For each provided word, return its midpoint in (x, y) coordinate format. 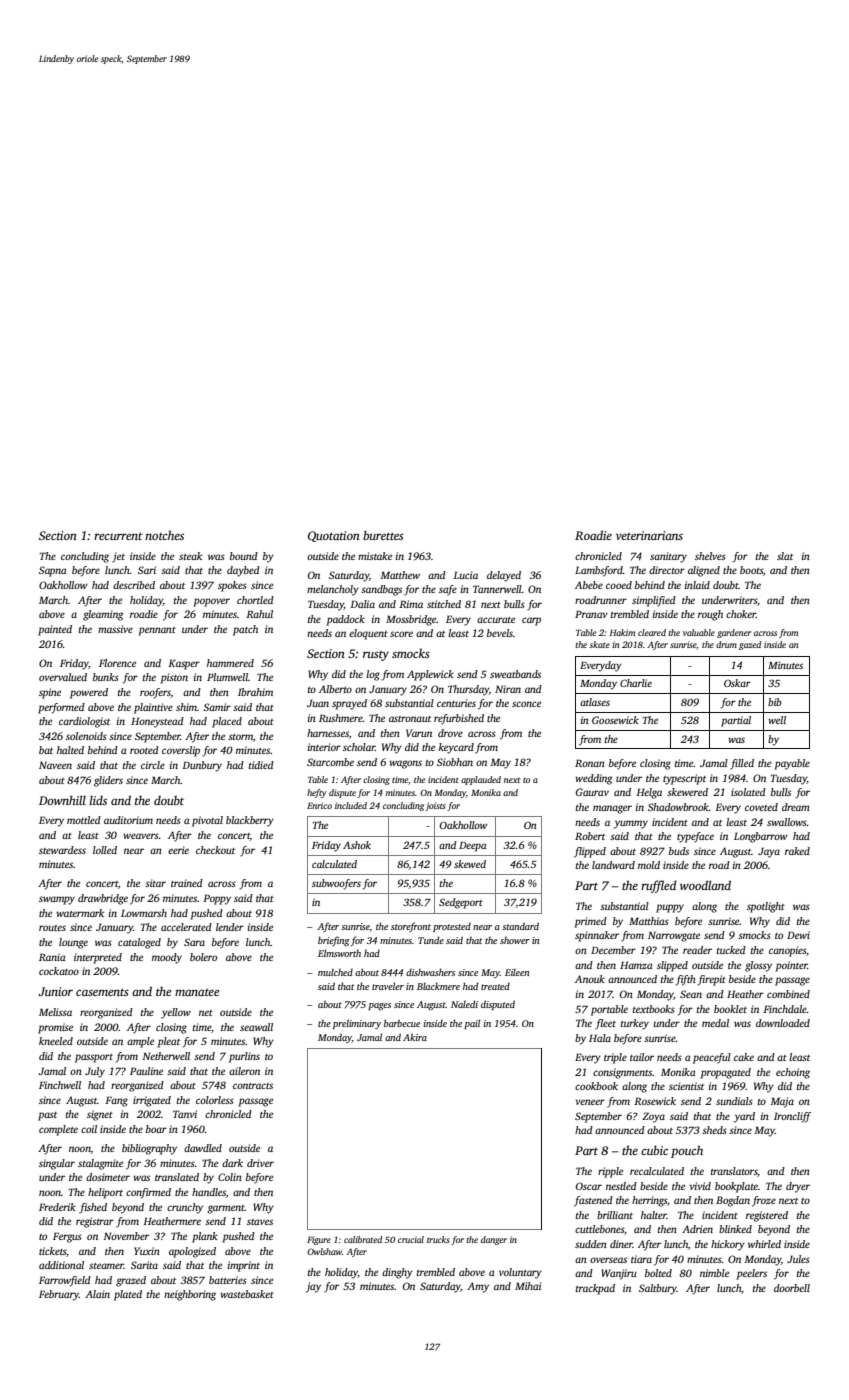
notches (164, 535)
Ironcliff (792, 1117)
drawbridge (103, 899)
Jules (798, 1259)
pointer (791, 966)
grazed (131, 1281)
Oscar (589, 1186)
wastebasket (247, 1294)
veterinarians (649, 535)
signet (100, 1115)
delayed (504, 576)
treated (495, 986)
